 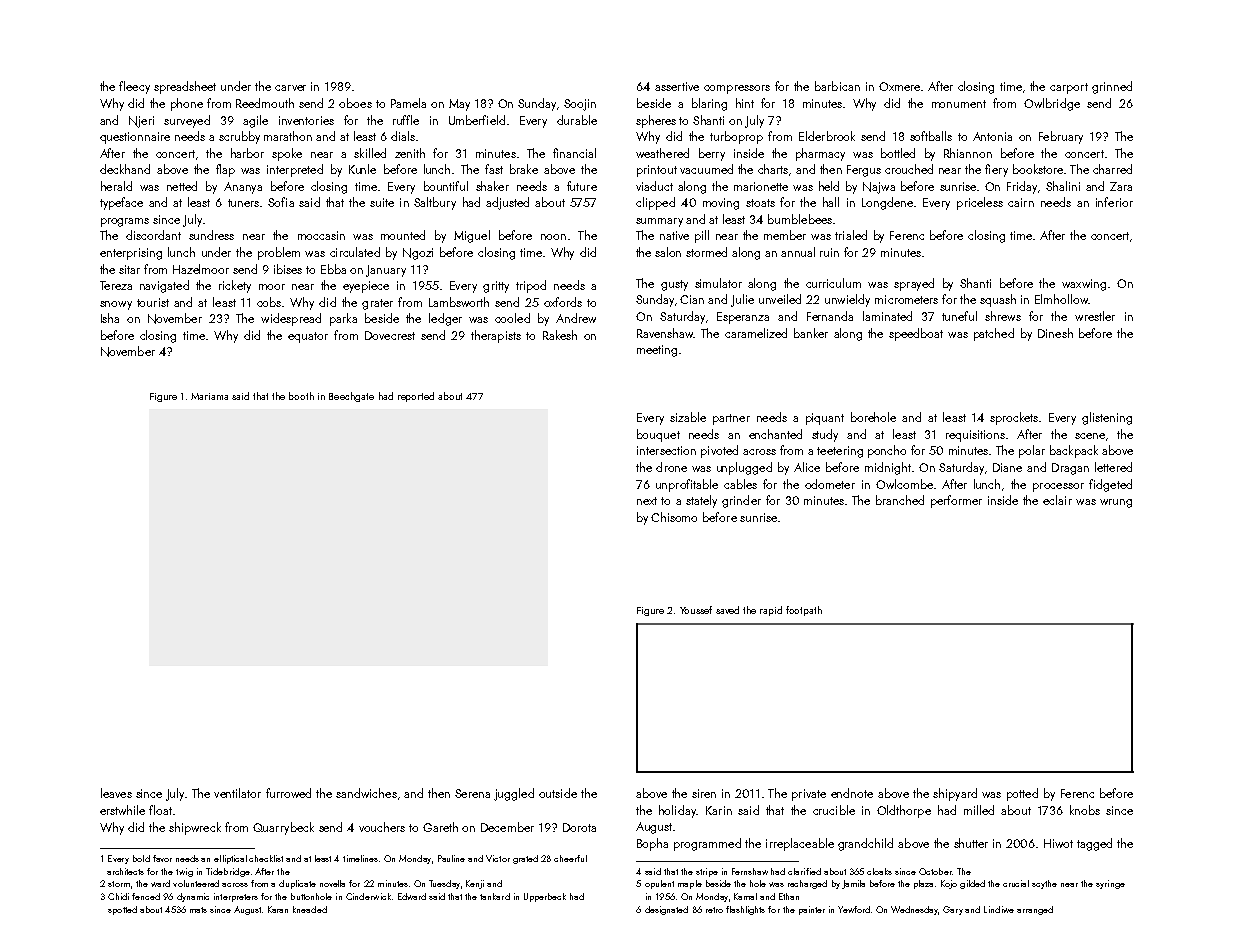 What do you see at coordinates (301, 396) in the document?
I see `booth` at bounding box center [301, 396].
